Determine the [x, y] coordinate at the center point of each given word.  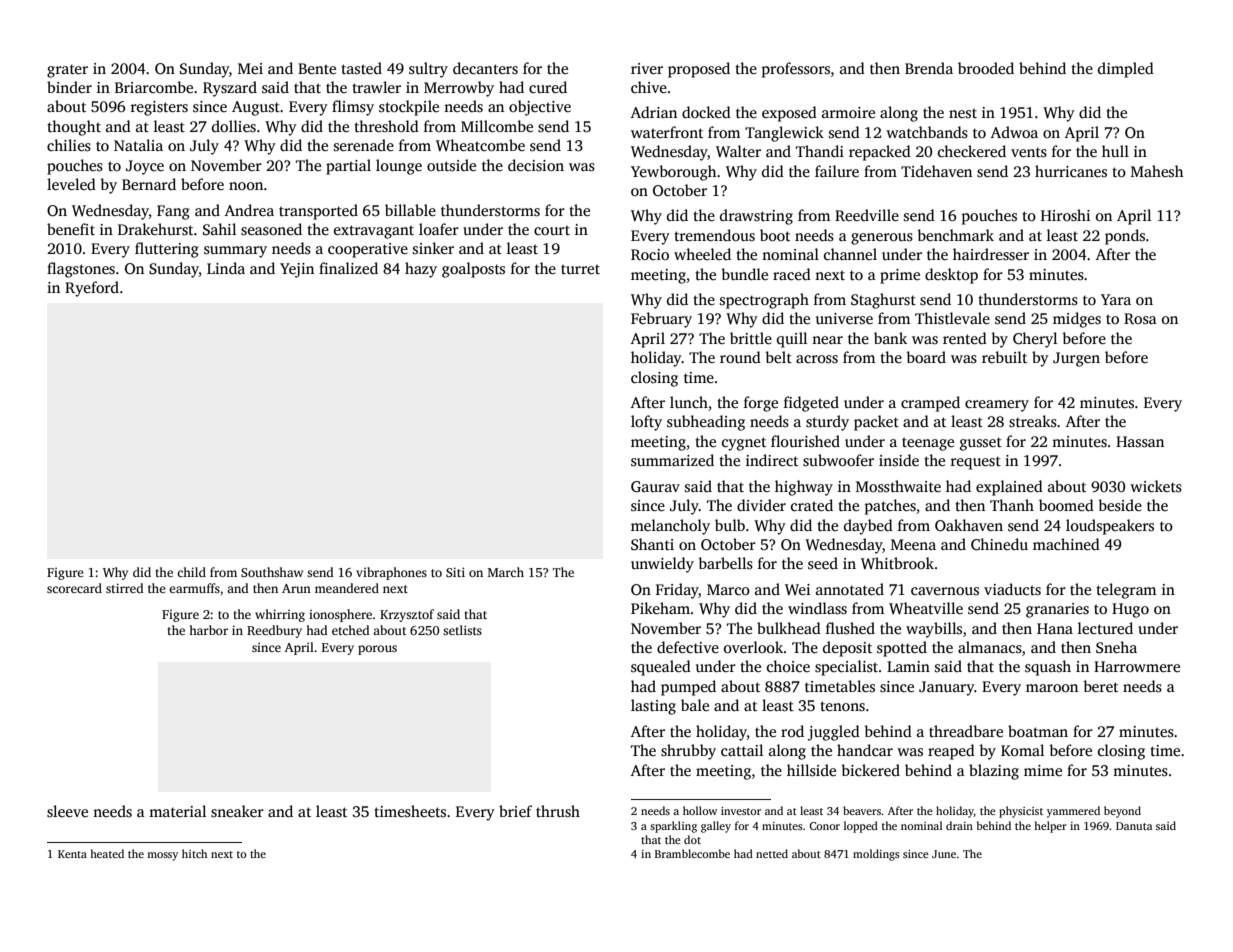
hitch [194, 853]
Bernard [149, 184]
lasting [653, 707]
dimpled [1126, 70]
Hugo [1130, 610]
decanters [485, 68]
